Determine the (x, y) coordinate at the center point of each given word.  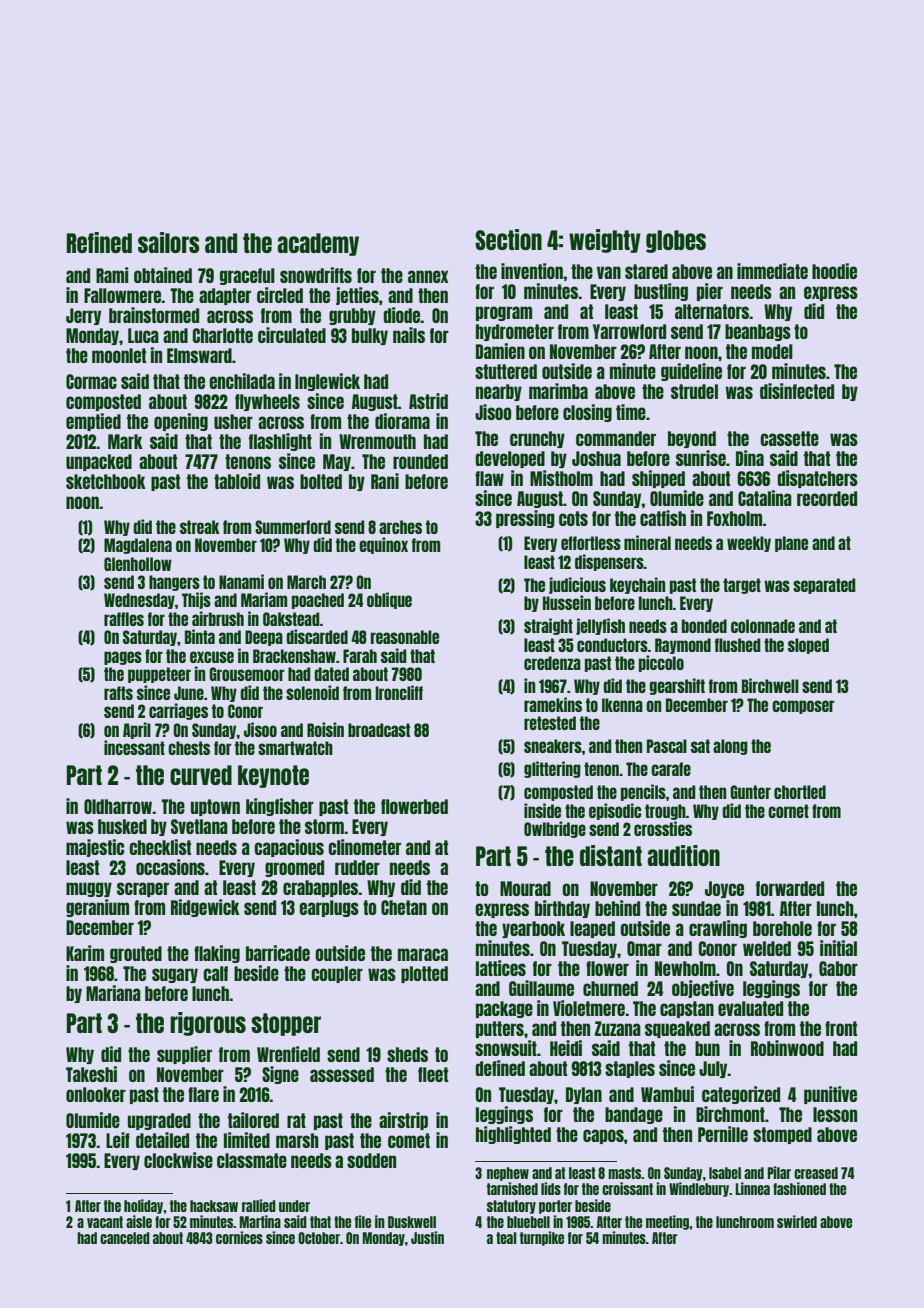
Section (508, 239)
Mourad (525, 888)
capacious (289, 848)
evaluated (750, 1008)
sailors (169, 242)
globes (676, 241)
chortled (800, 792)
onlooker (96, 1094)
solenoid (312, 692)
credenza (552, 663)
